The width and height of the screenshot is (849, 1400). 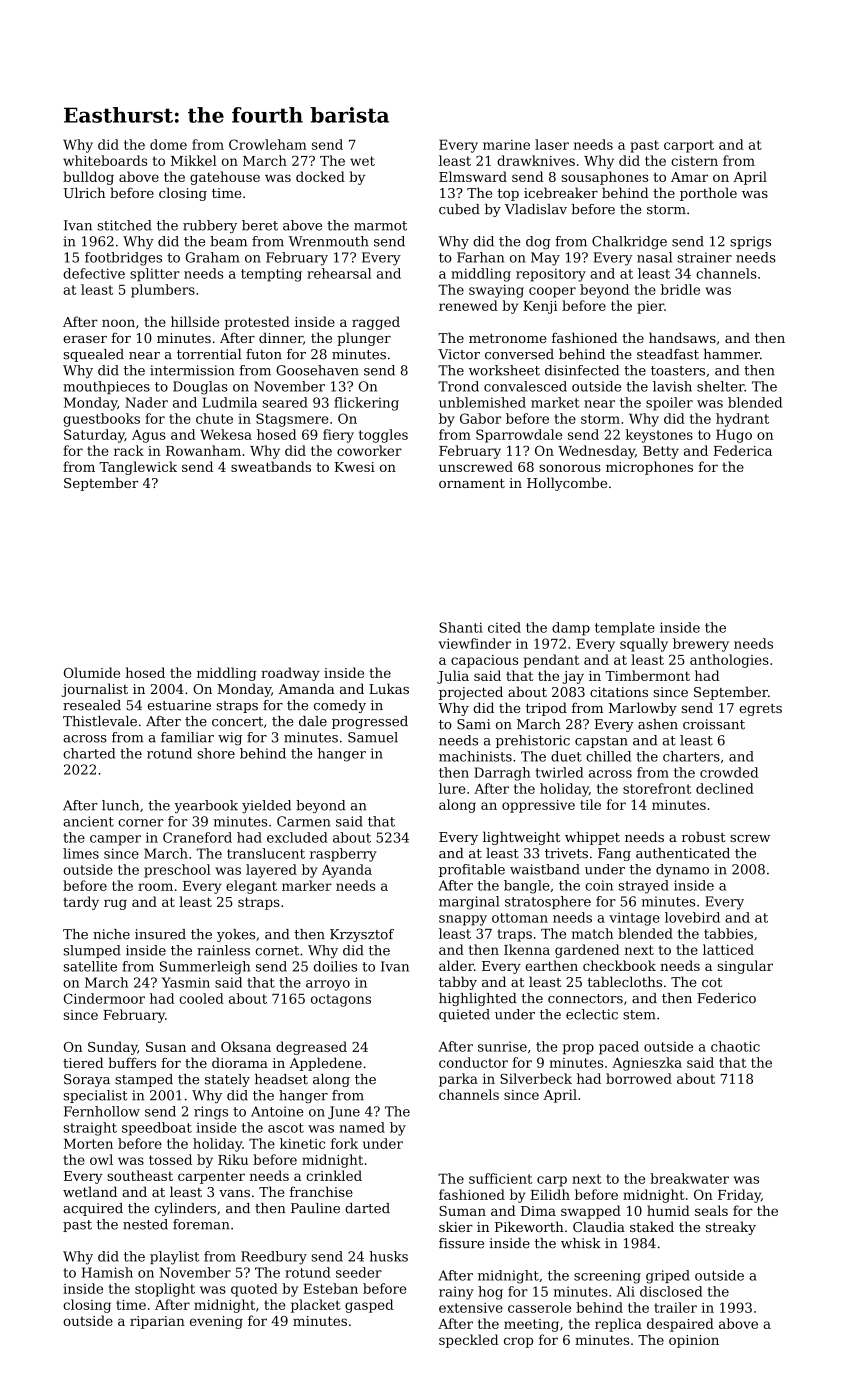 I want to click on parka, so click(x=458, y=1080).
